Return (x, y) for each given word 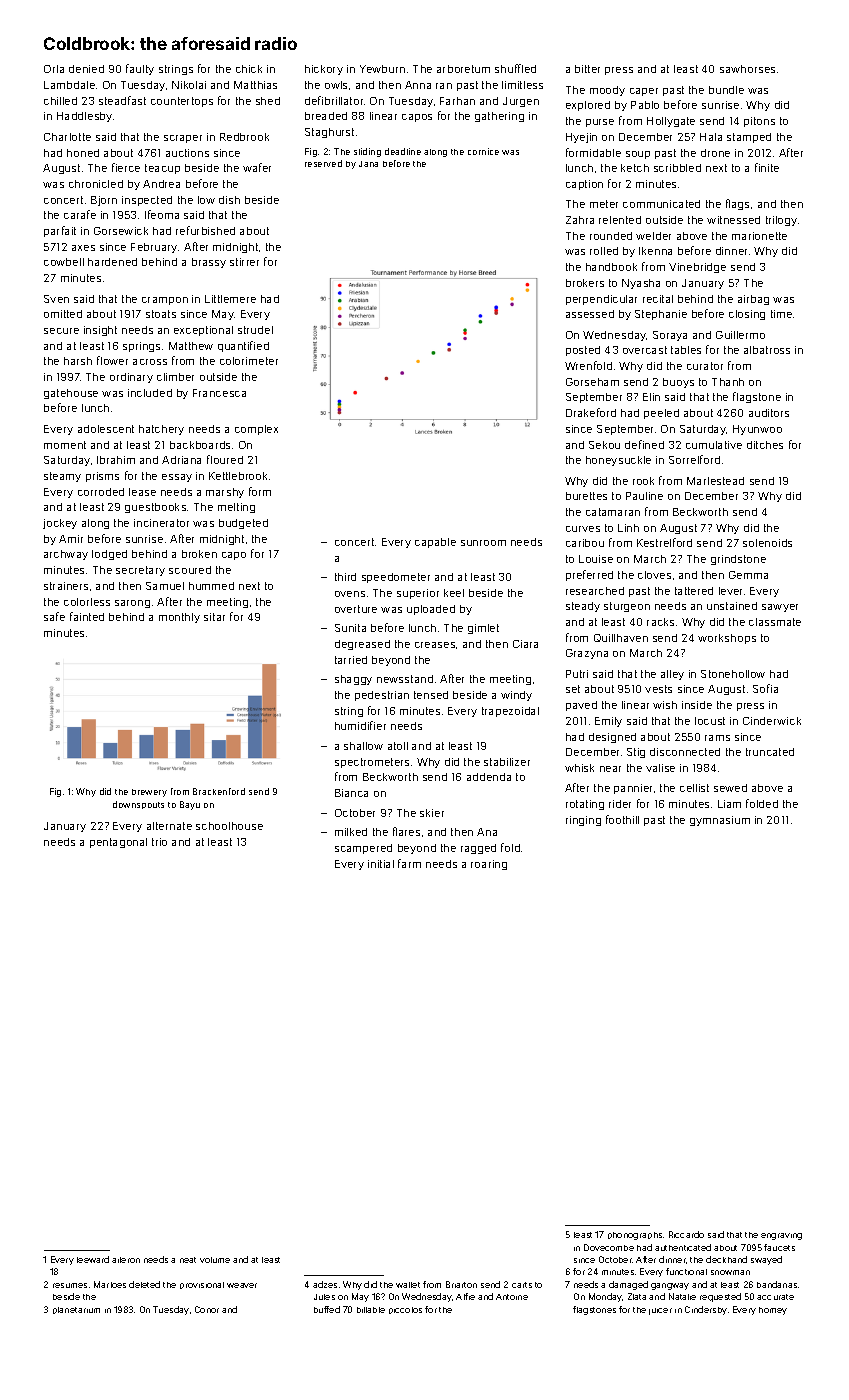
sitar (214, 617)
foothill (622, 819)
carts (522, 1285)
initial (381, 864)
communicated (661, 204)
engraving (781, 1236)
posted (583, 351)
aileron (126, 1260)
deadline (403, 151)
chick (249, 69)
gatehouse (71, 394)
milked (351, 832)
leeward (93, 1259)
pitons (759, 122)
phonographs (635, 1236)
